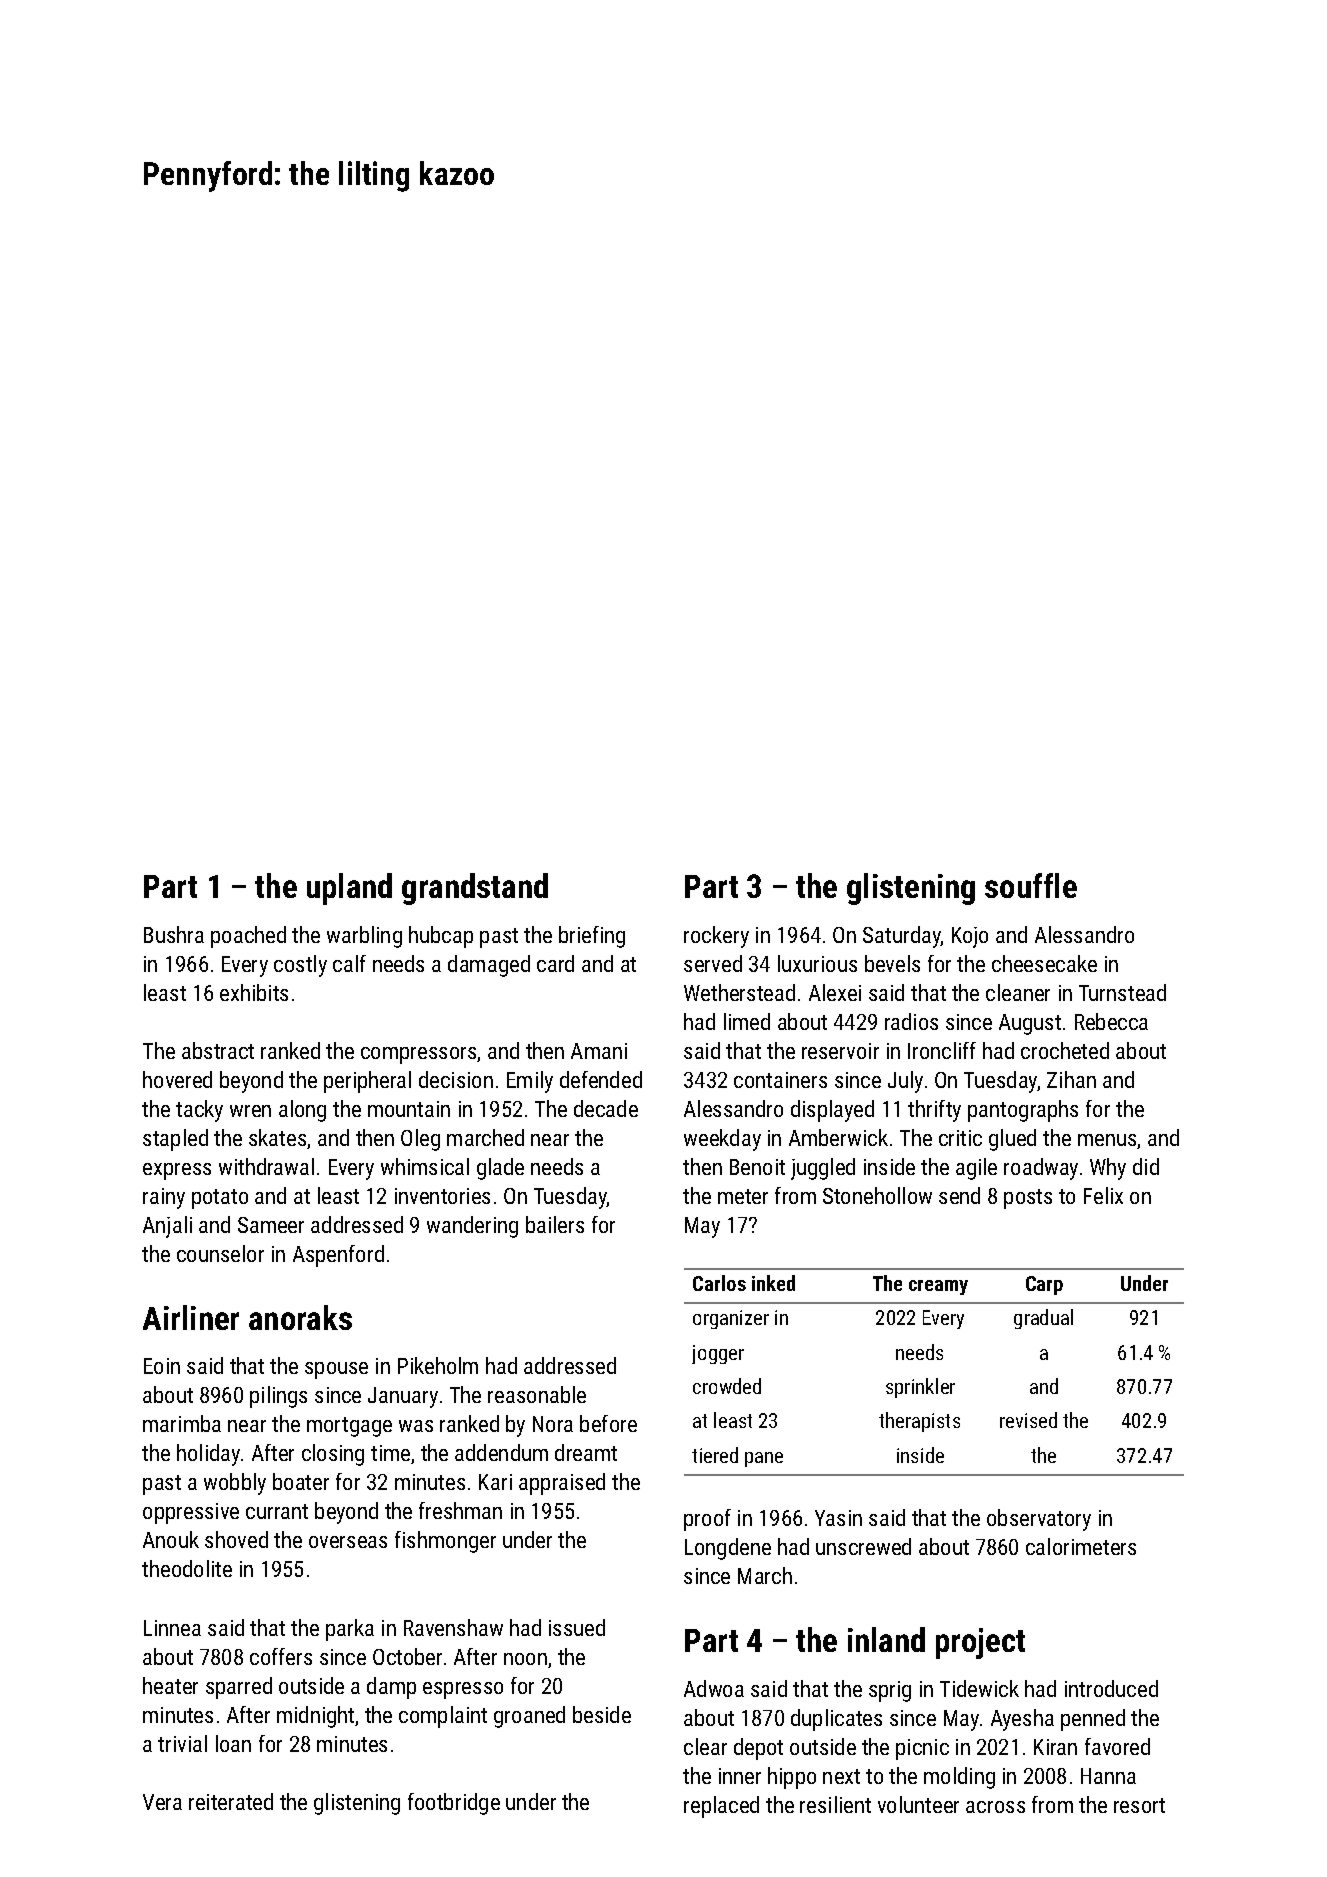 The width and height of the screenshot is (1327, 1877). I want to click on souffle, so click(1031, 885).
